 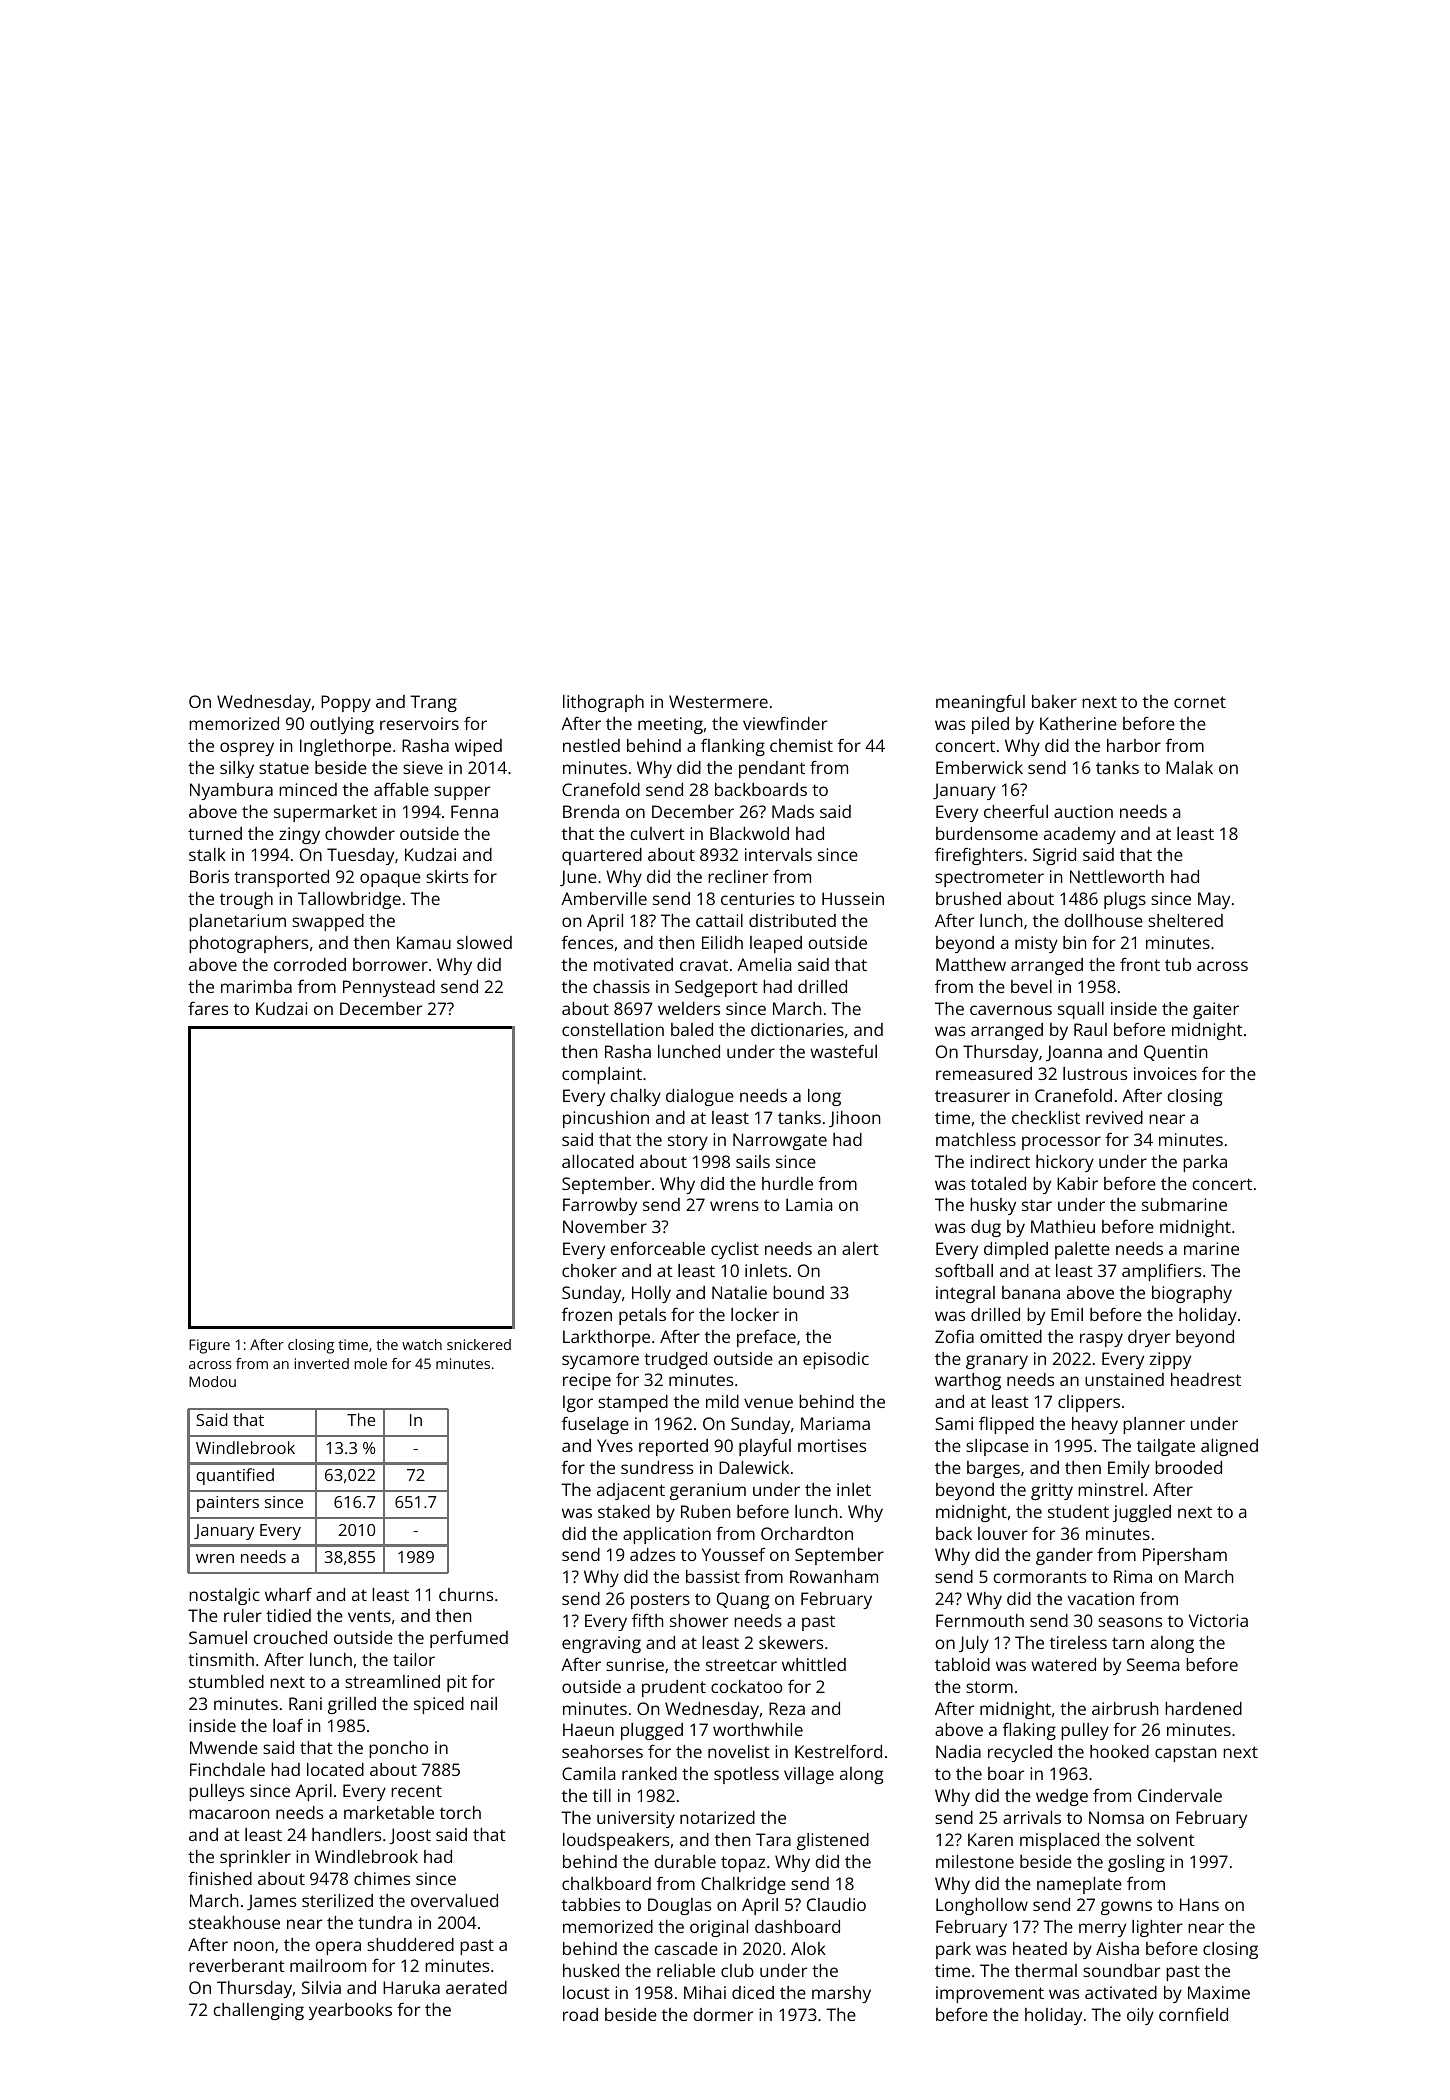 I want to click on watered, so click(x=1063, y=1664).
